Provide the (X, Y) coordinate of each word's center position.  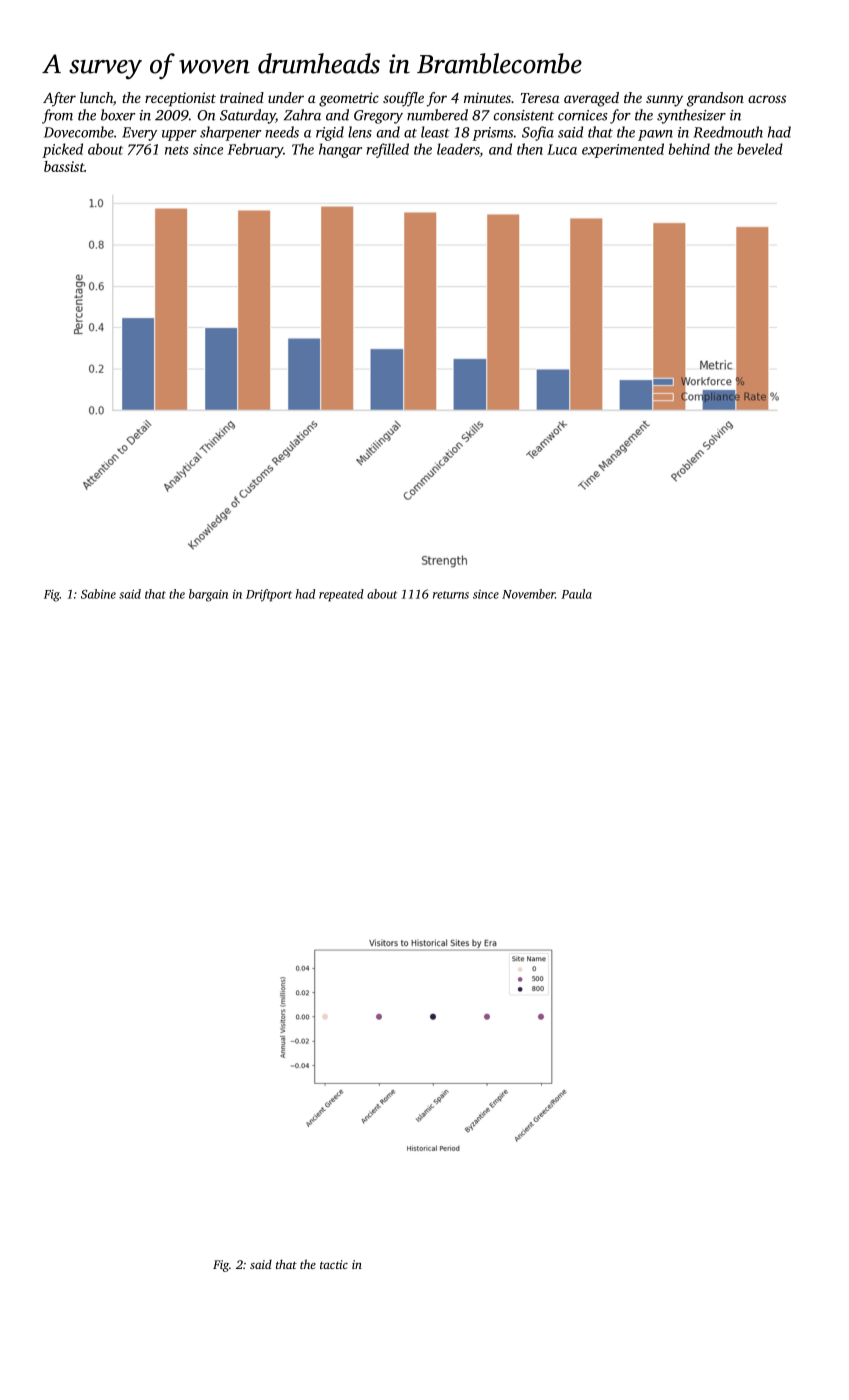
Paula (576, 594)
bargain (208, 595)
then (530, 149)
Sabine (98, 594)
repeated (341, 595)
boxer (118, 115)
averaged (591, 99)
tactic (334, 1264)
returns (451, 595)
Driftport (269, 595)
